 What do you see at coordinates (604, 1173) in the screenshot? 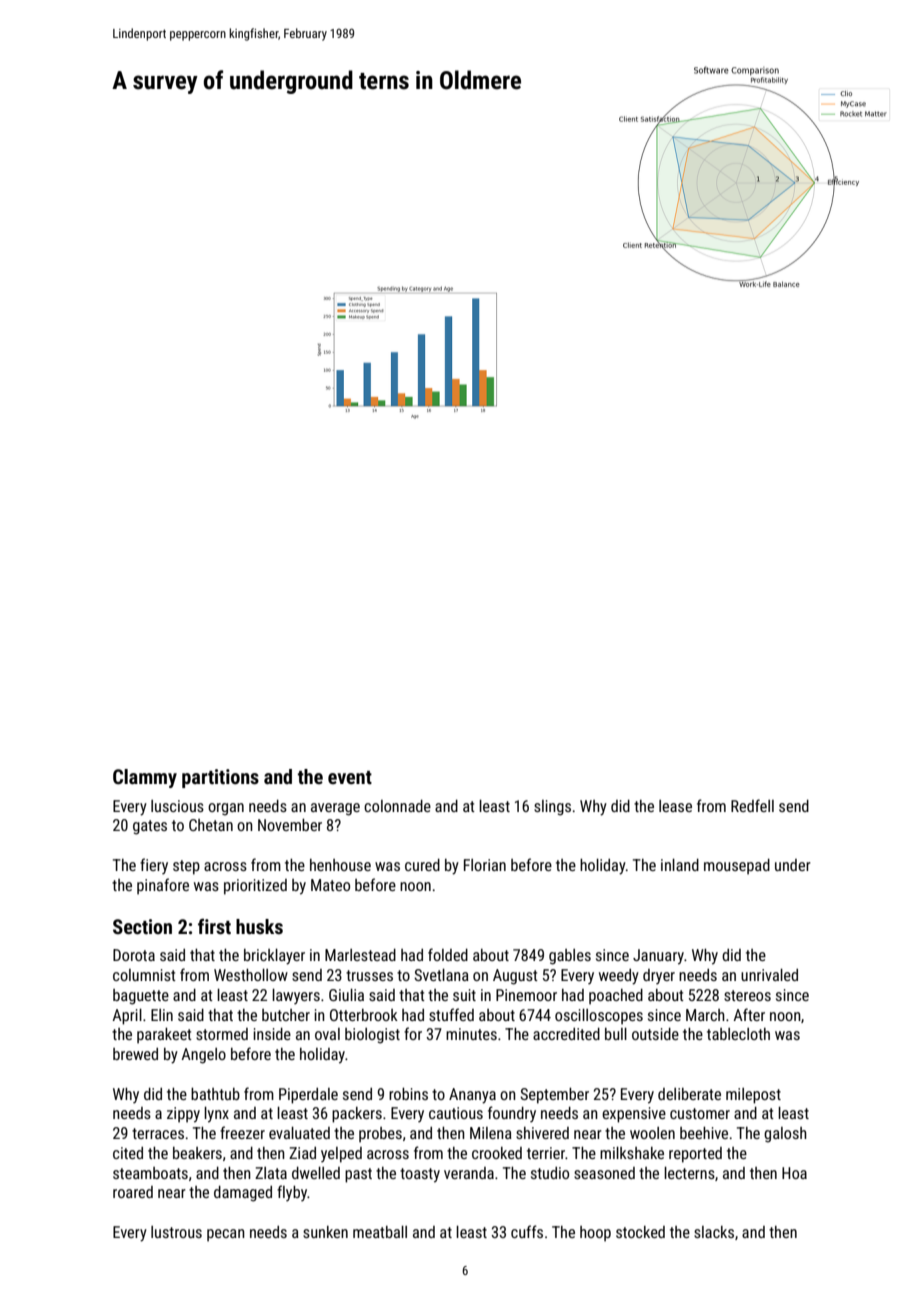
I see `seasoned` at bounding box center [604, 1173].
